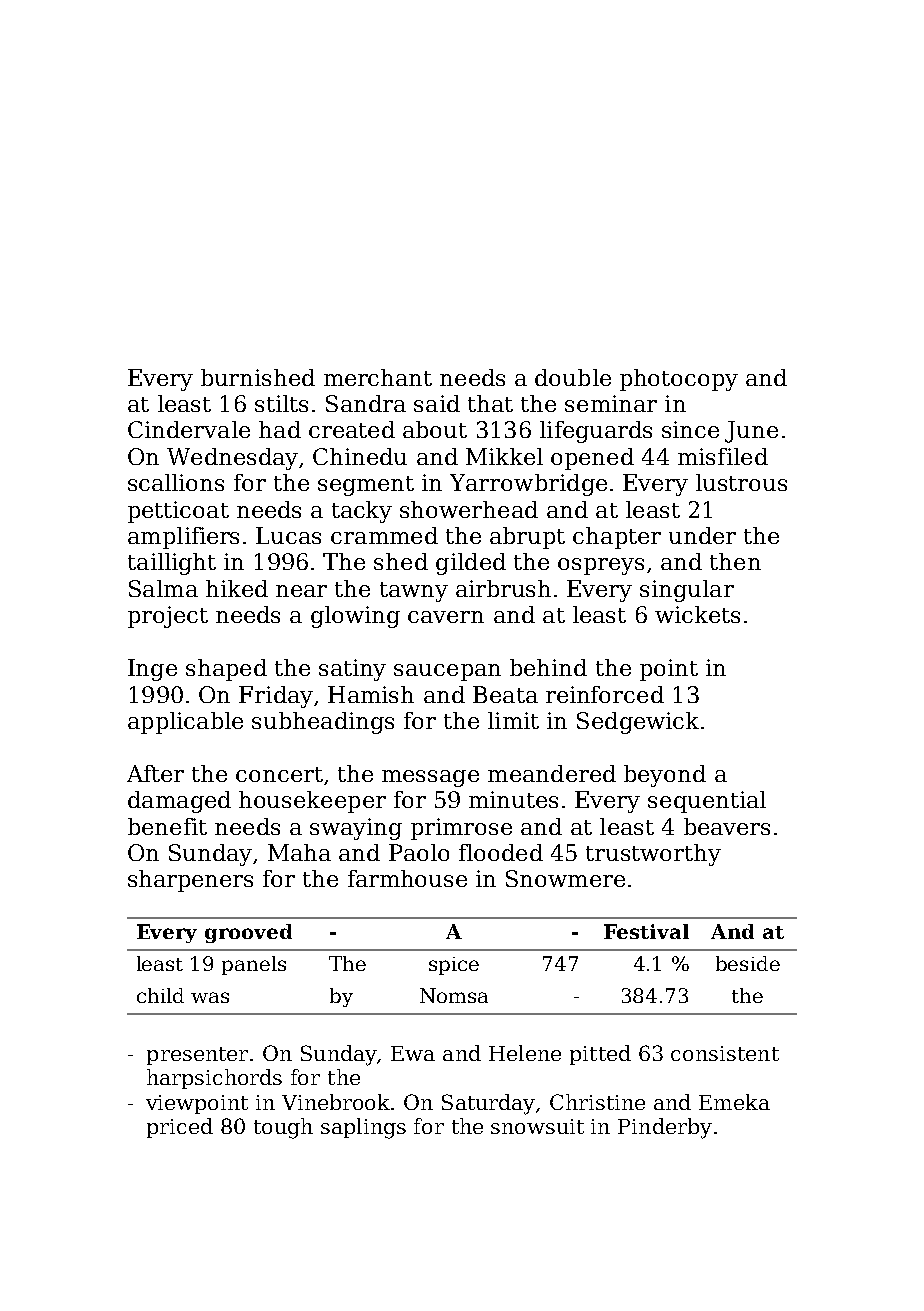  I want to click on Hamish, so click(371, 694).
